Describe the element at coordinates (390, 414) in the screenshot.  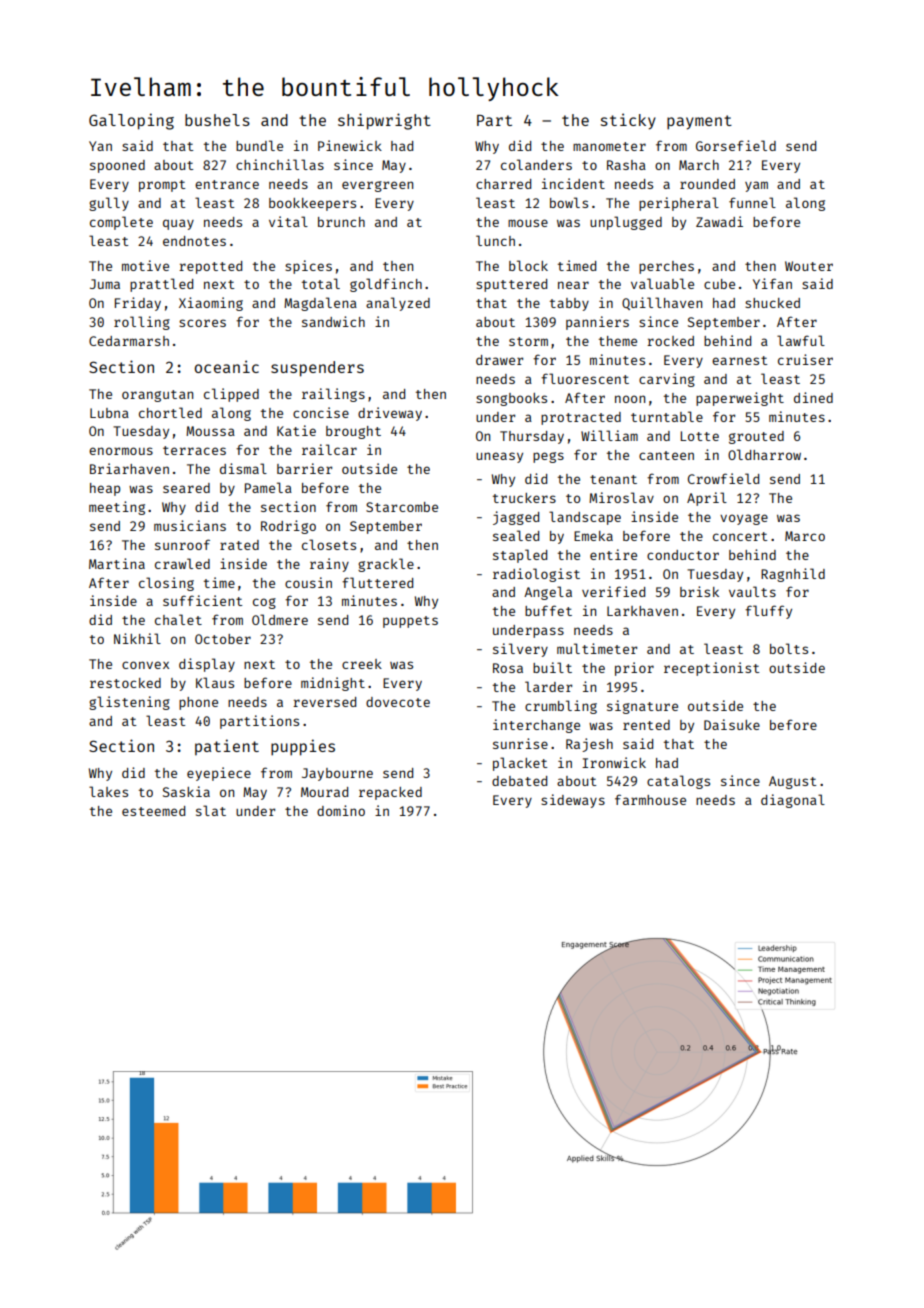
I see `driveway` at that location.
